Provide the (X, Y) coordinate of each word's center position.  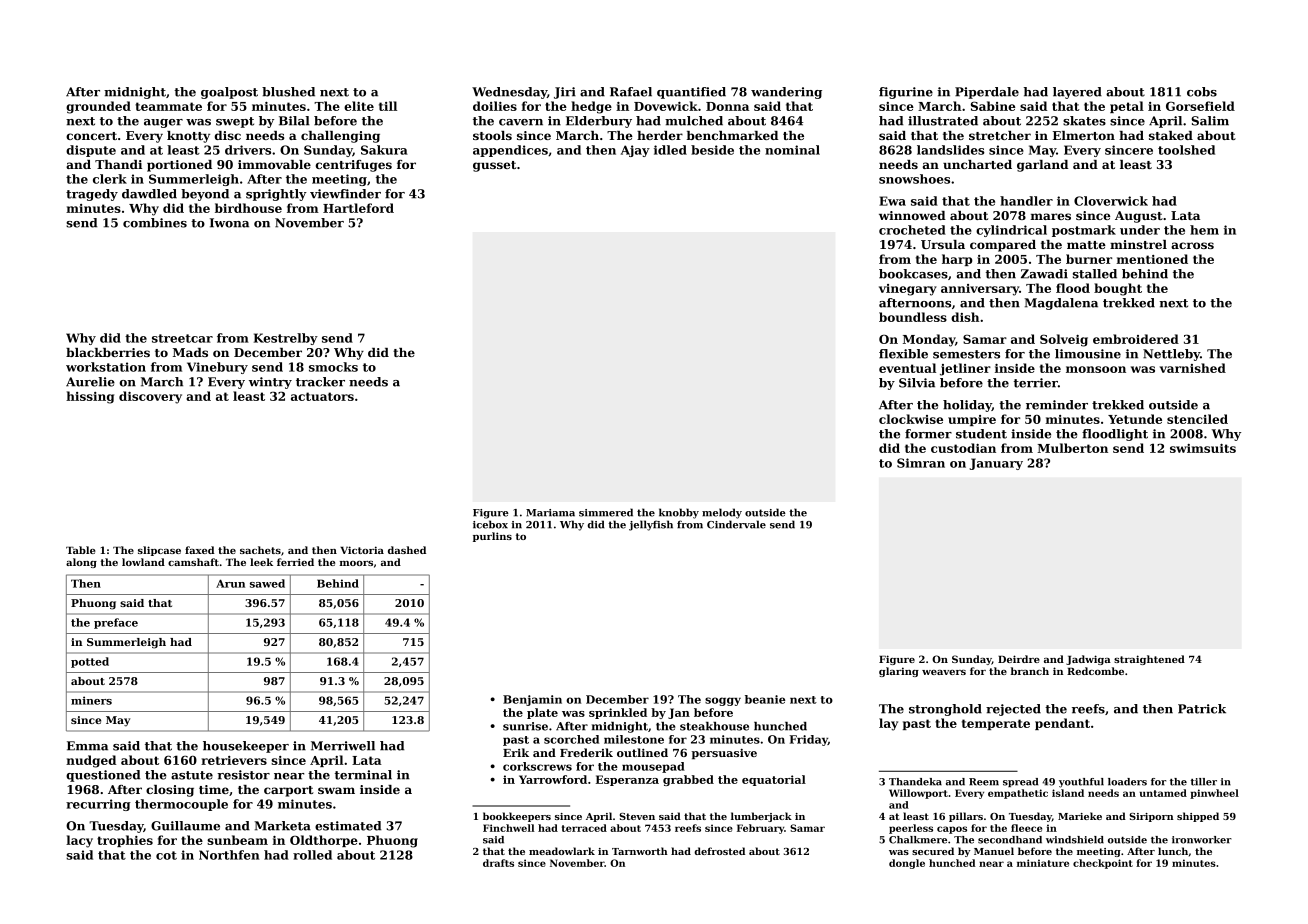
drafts (498, 863)
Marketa (283, 826)
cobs (1202, 92)
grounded (98, 107)
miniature (1043, 863)
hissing (90, 397)
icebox (490, 524)
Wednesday (509, 93)
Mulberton (1072, 448)
